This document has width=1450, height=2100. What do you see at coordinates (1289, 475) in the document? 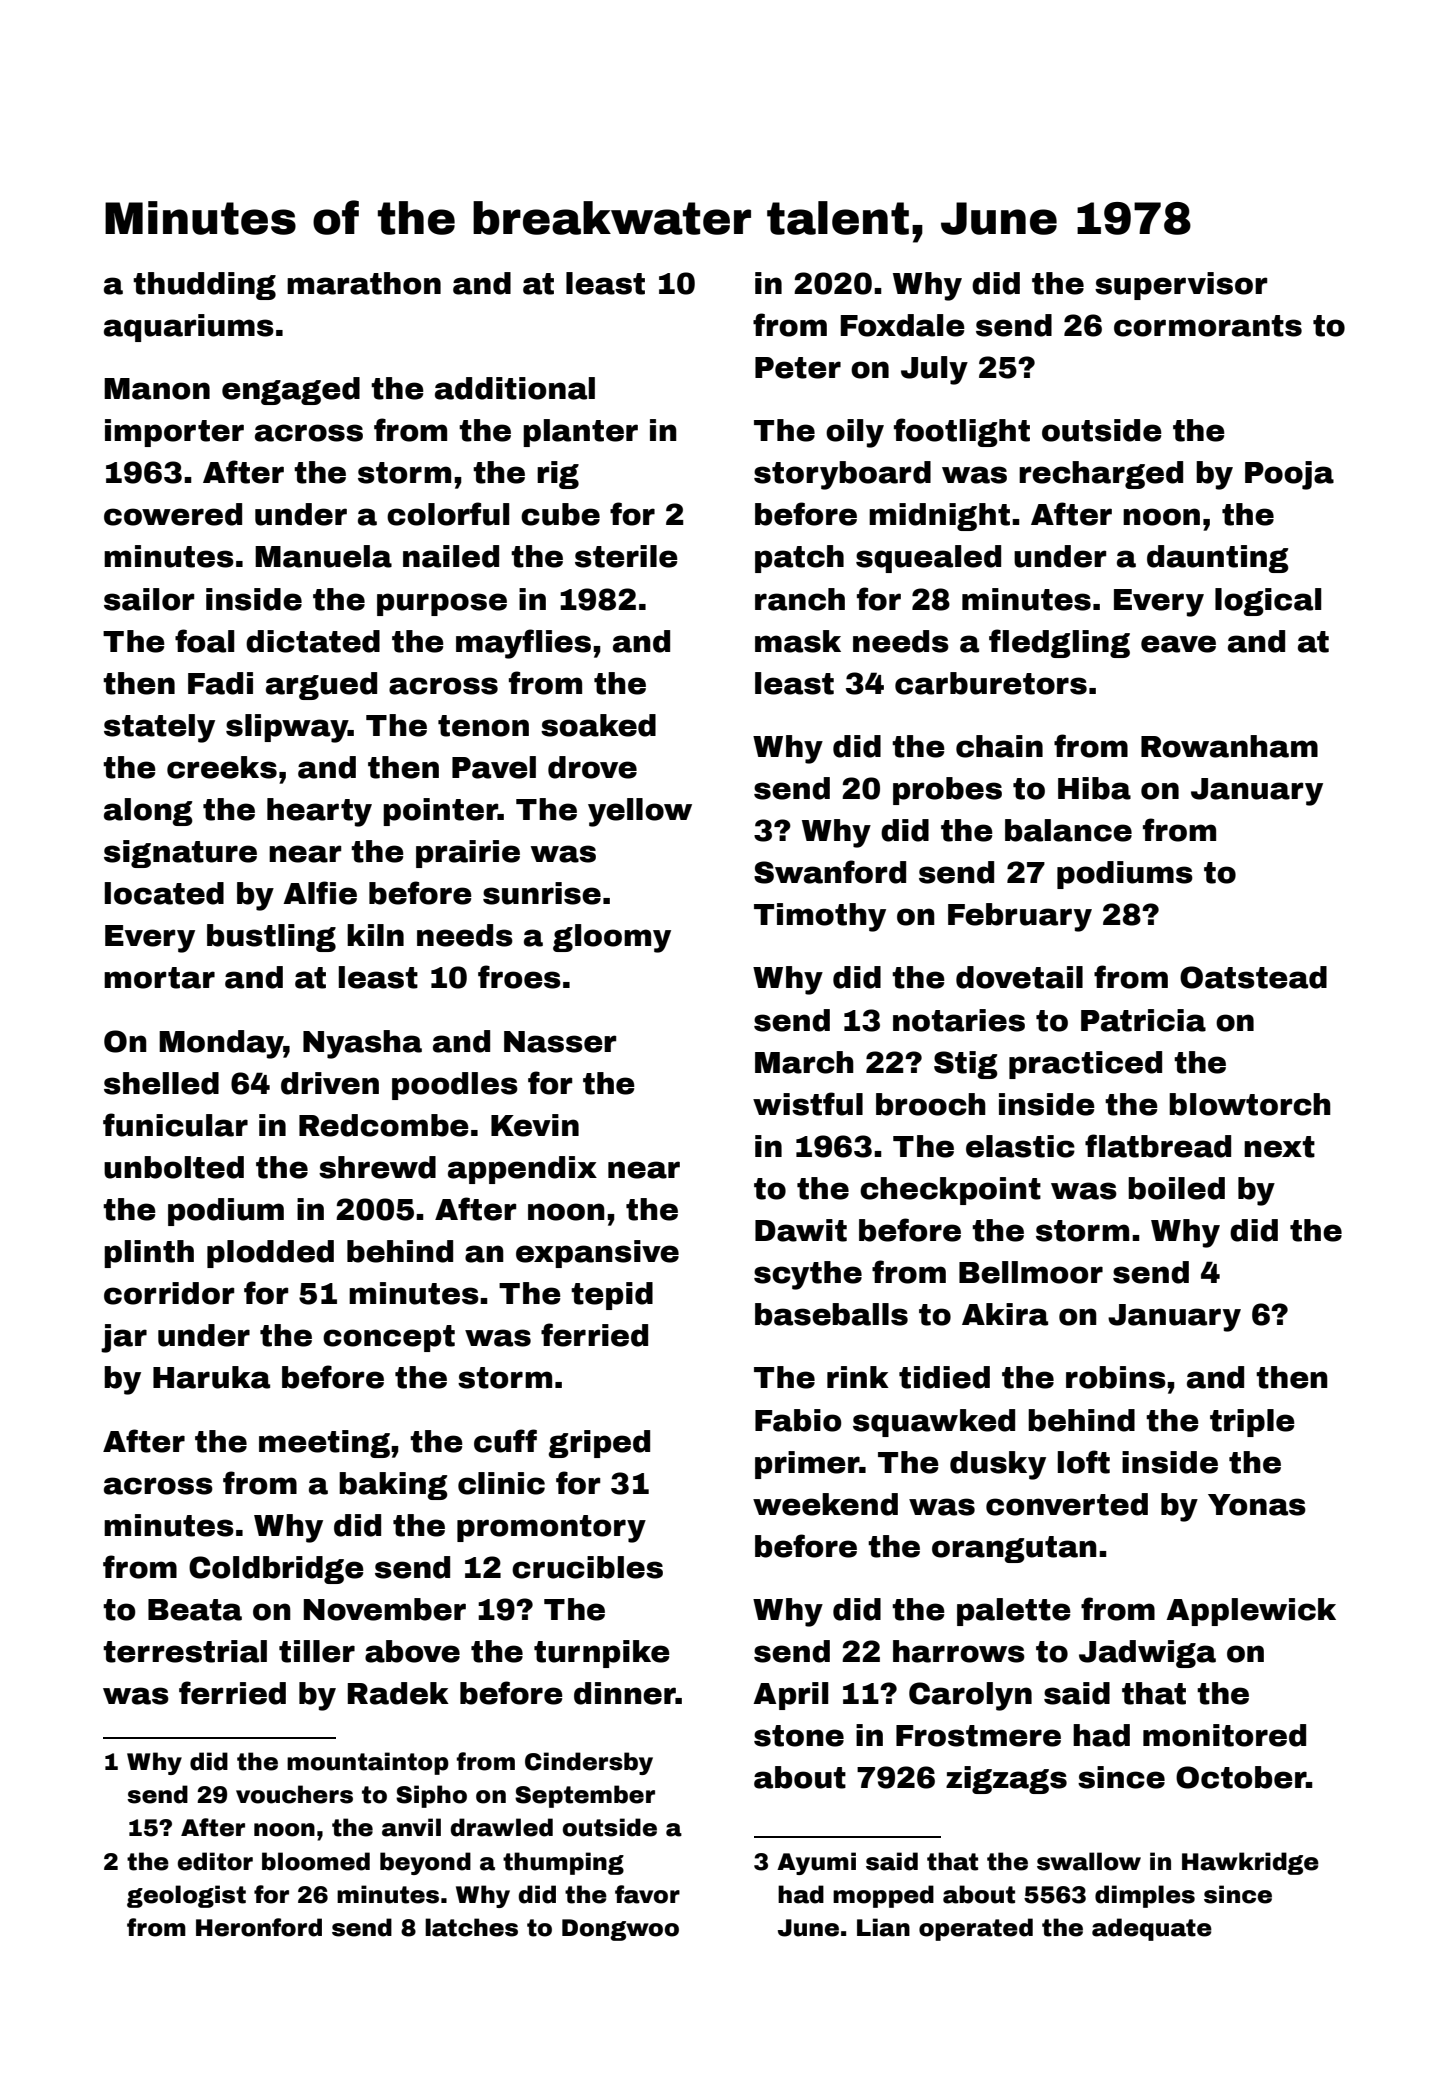
I see `Pooja` at bounding box center [1289, 475].
